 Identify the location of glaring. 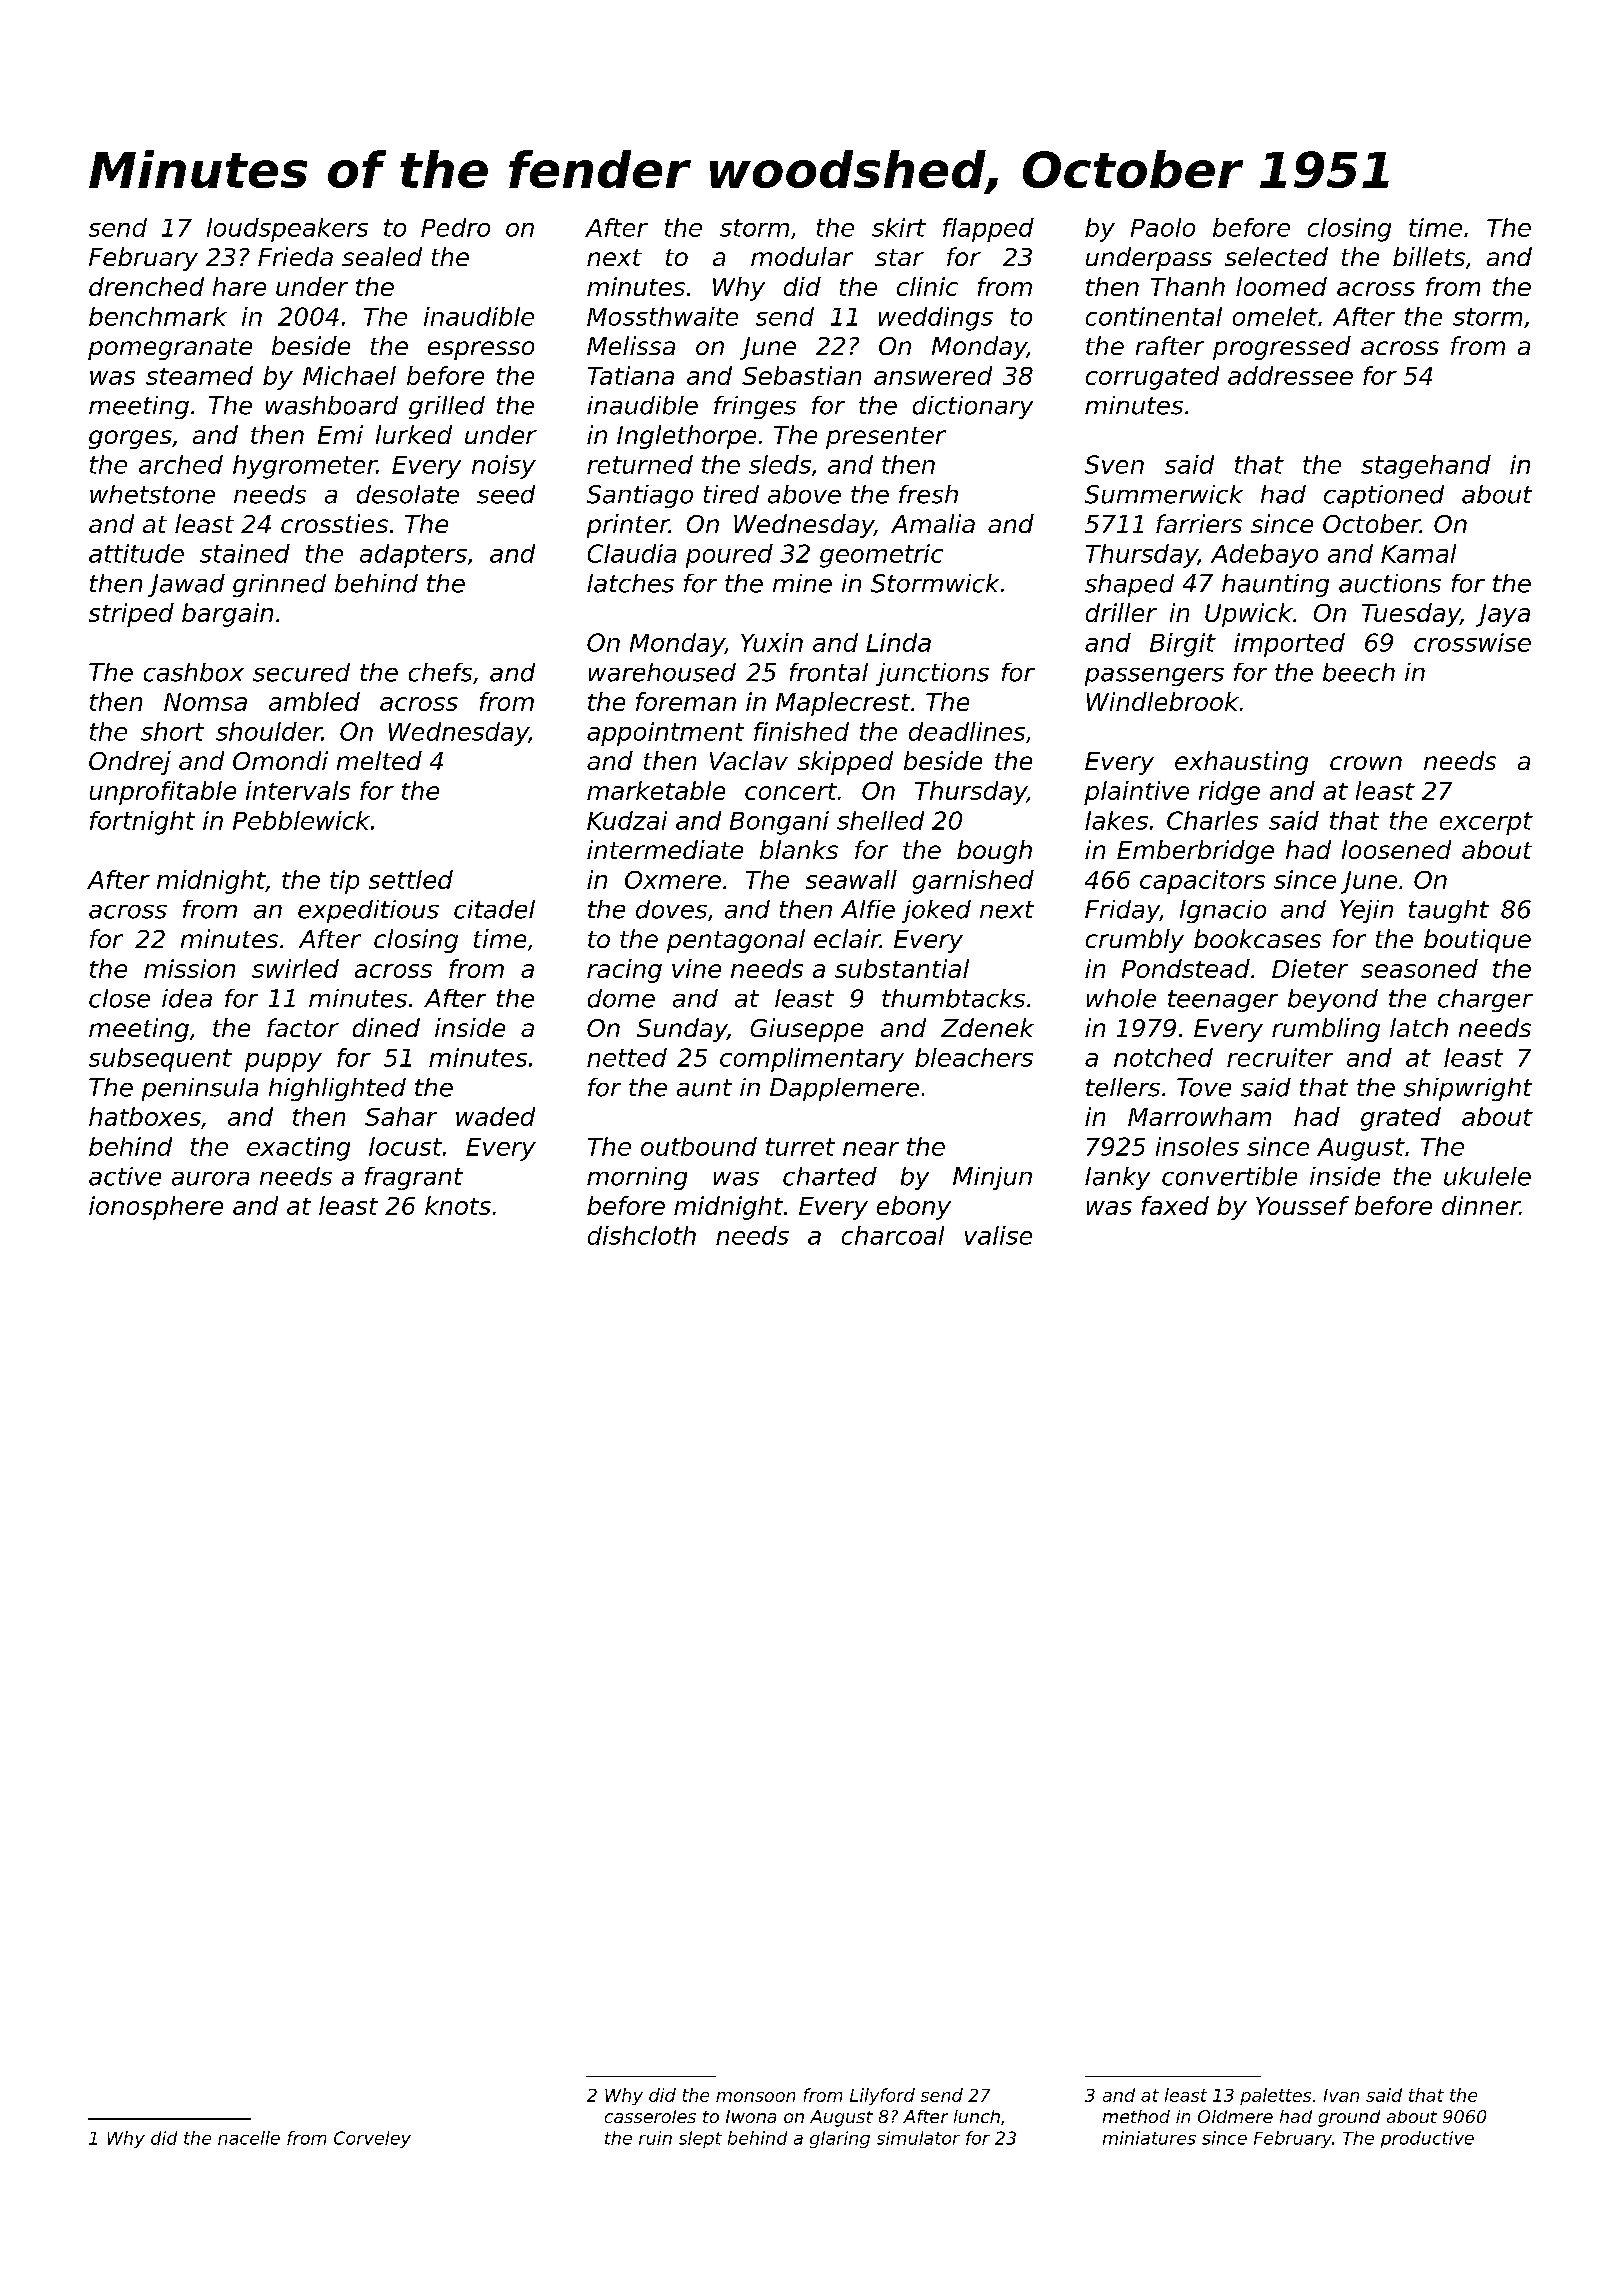
(840, 2139).
